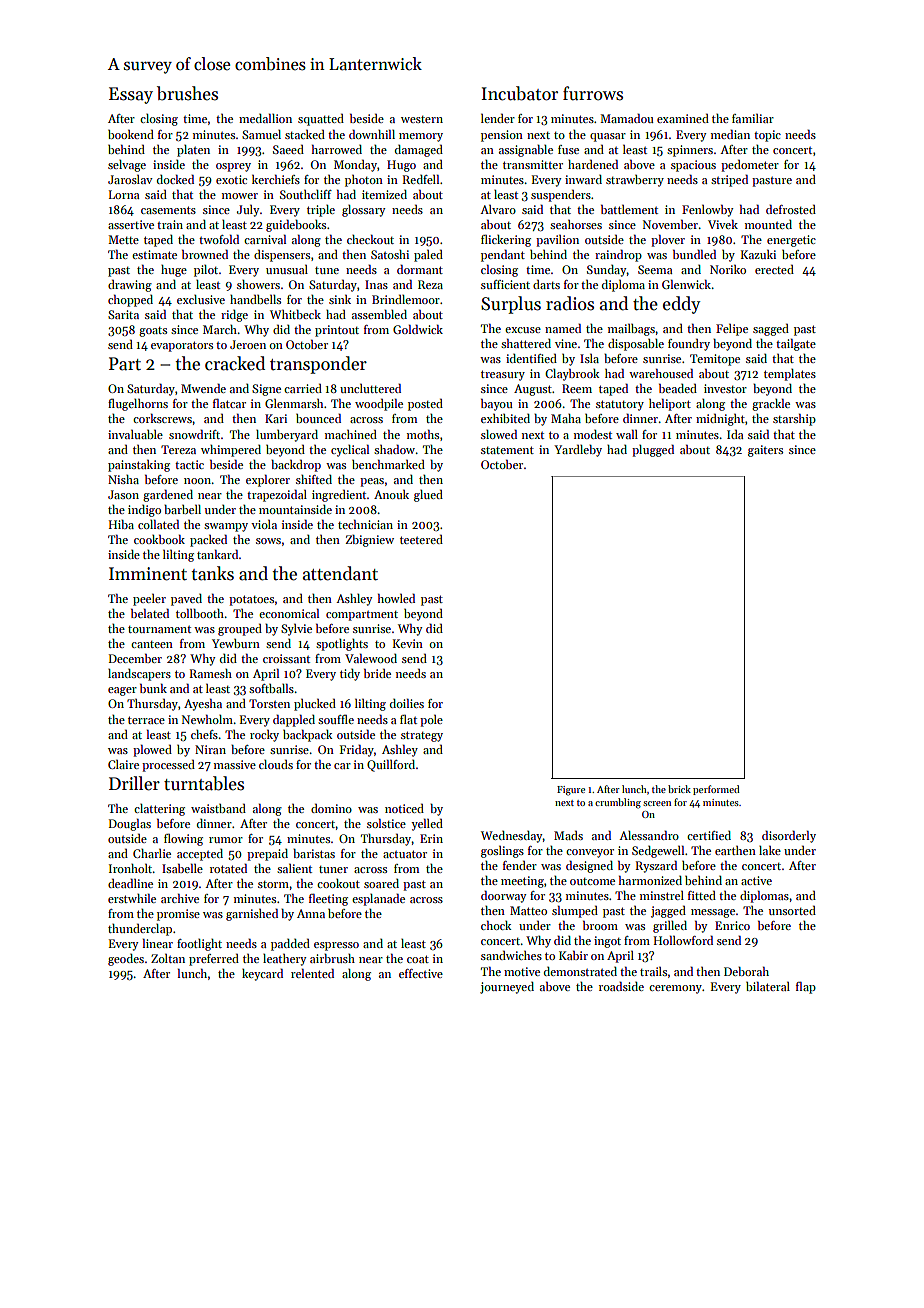  Describe the element at coordinates (295, 314) in the image. I see `Whitbeck` at that location.
